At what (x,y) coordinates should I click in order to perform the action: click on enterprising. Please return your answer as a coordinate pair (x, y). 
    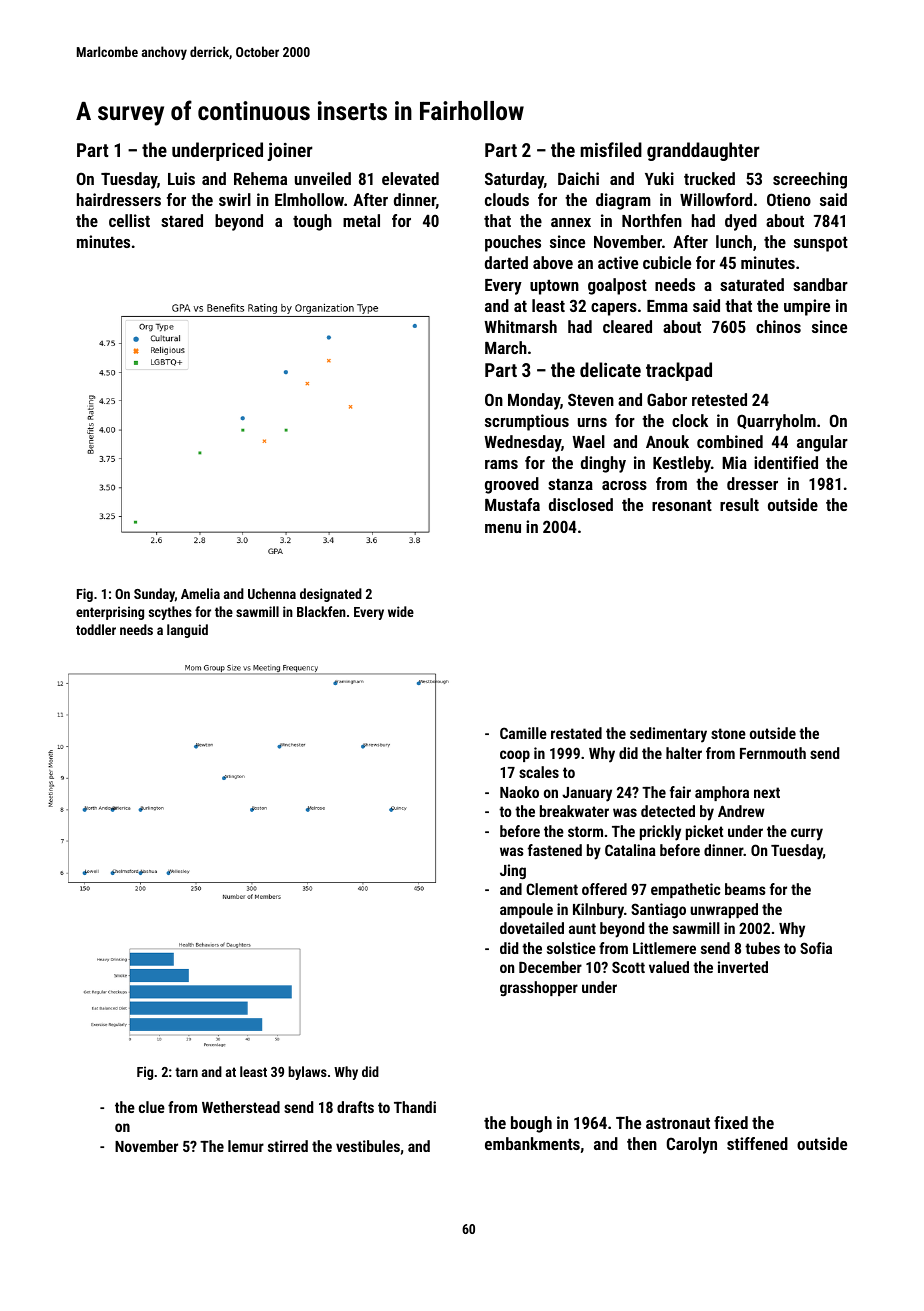
    Looking at the image, I should click on (110, 613).
